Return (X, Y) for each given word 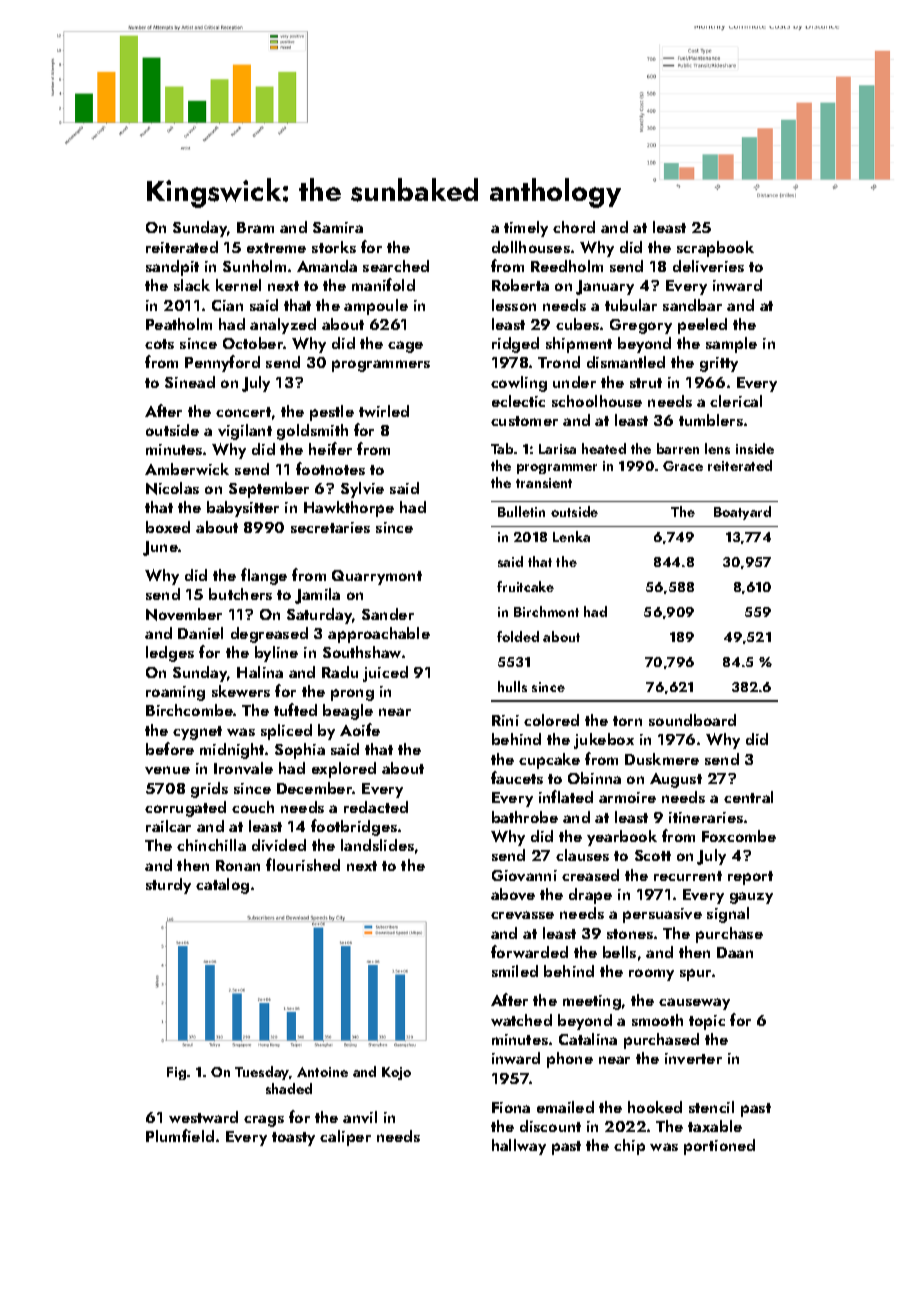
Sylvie (362, 490)
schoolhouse (597, 401)
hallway (519, 1147)
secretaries (330, 527)
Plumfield (180, 1135)
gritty (719, 364)
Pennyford (222, 363)
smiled (515, 971)
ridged (515, 345)
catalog (222, 886)
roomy (651, 975)
